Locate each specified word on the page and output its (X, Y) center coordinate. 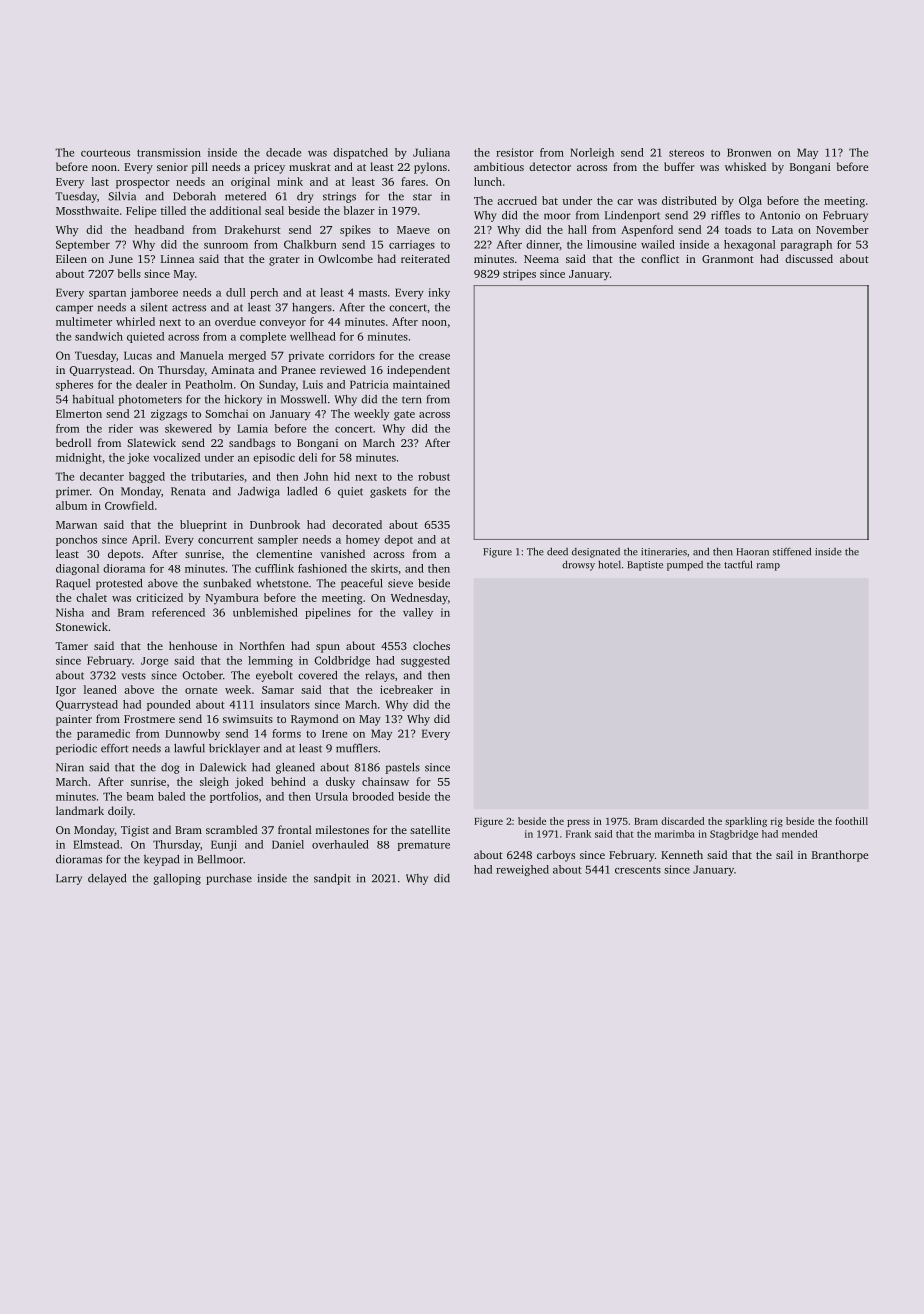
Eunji (224, 845)
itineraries (664, 552)
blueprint (203, 526)
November (842, 229)
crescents (638, 870)
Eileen (71, 258)
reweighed (522, 870)
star (422, 197)
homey (363, 540)
